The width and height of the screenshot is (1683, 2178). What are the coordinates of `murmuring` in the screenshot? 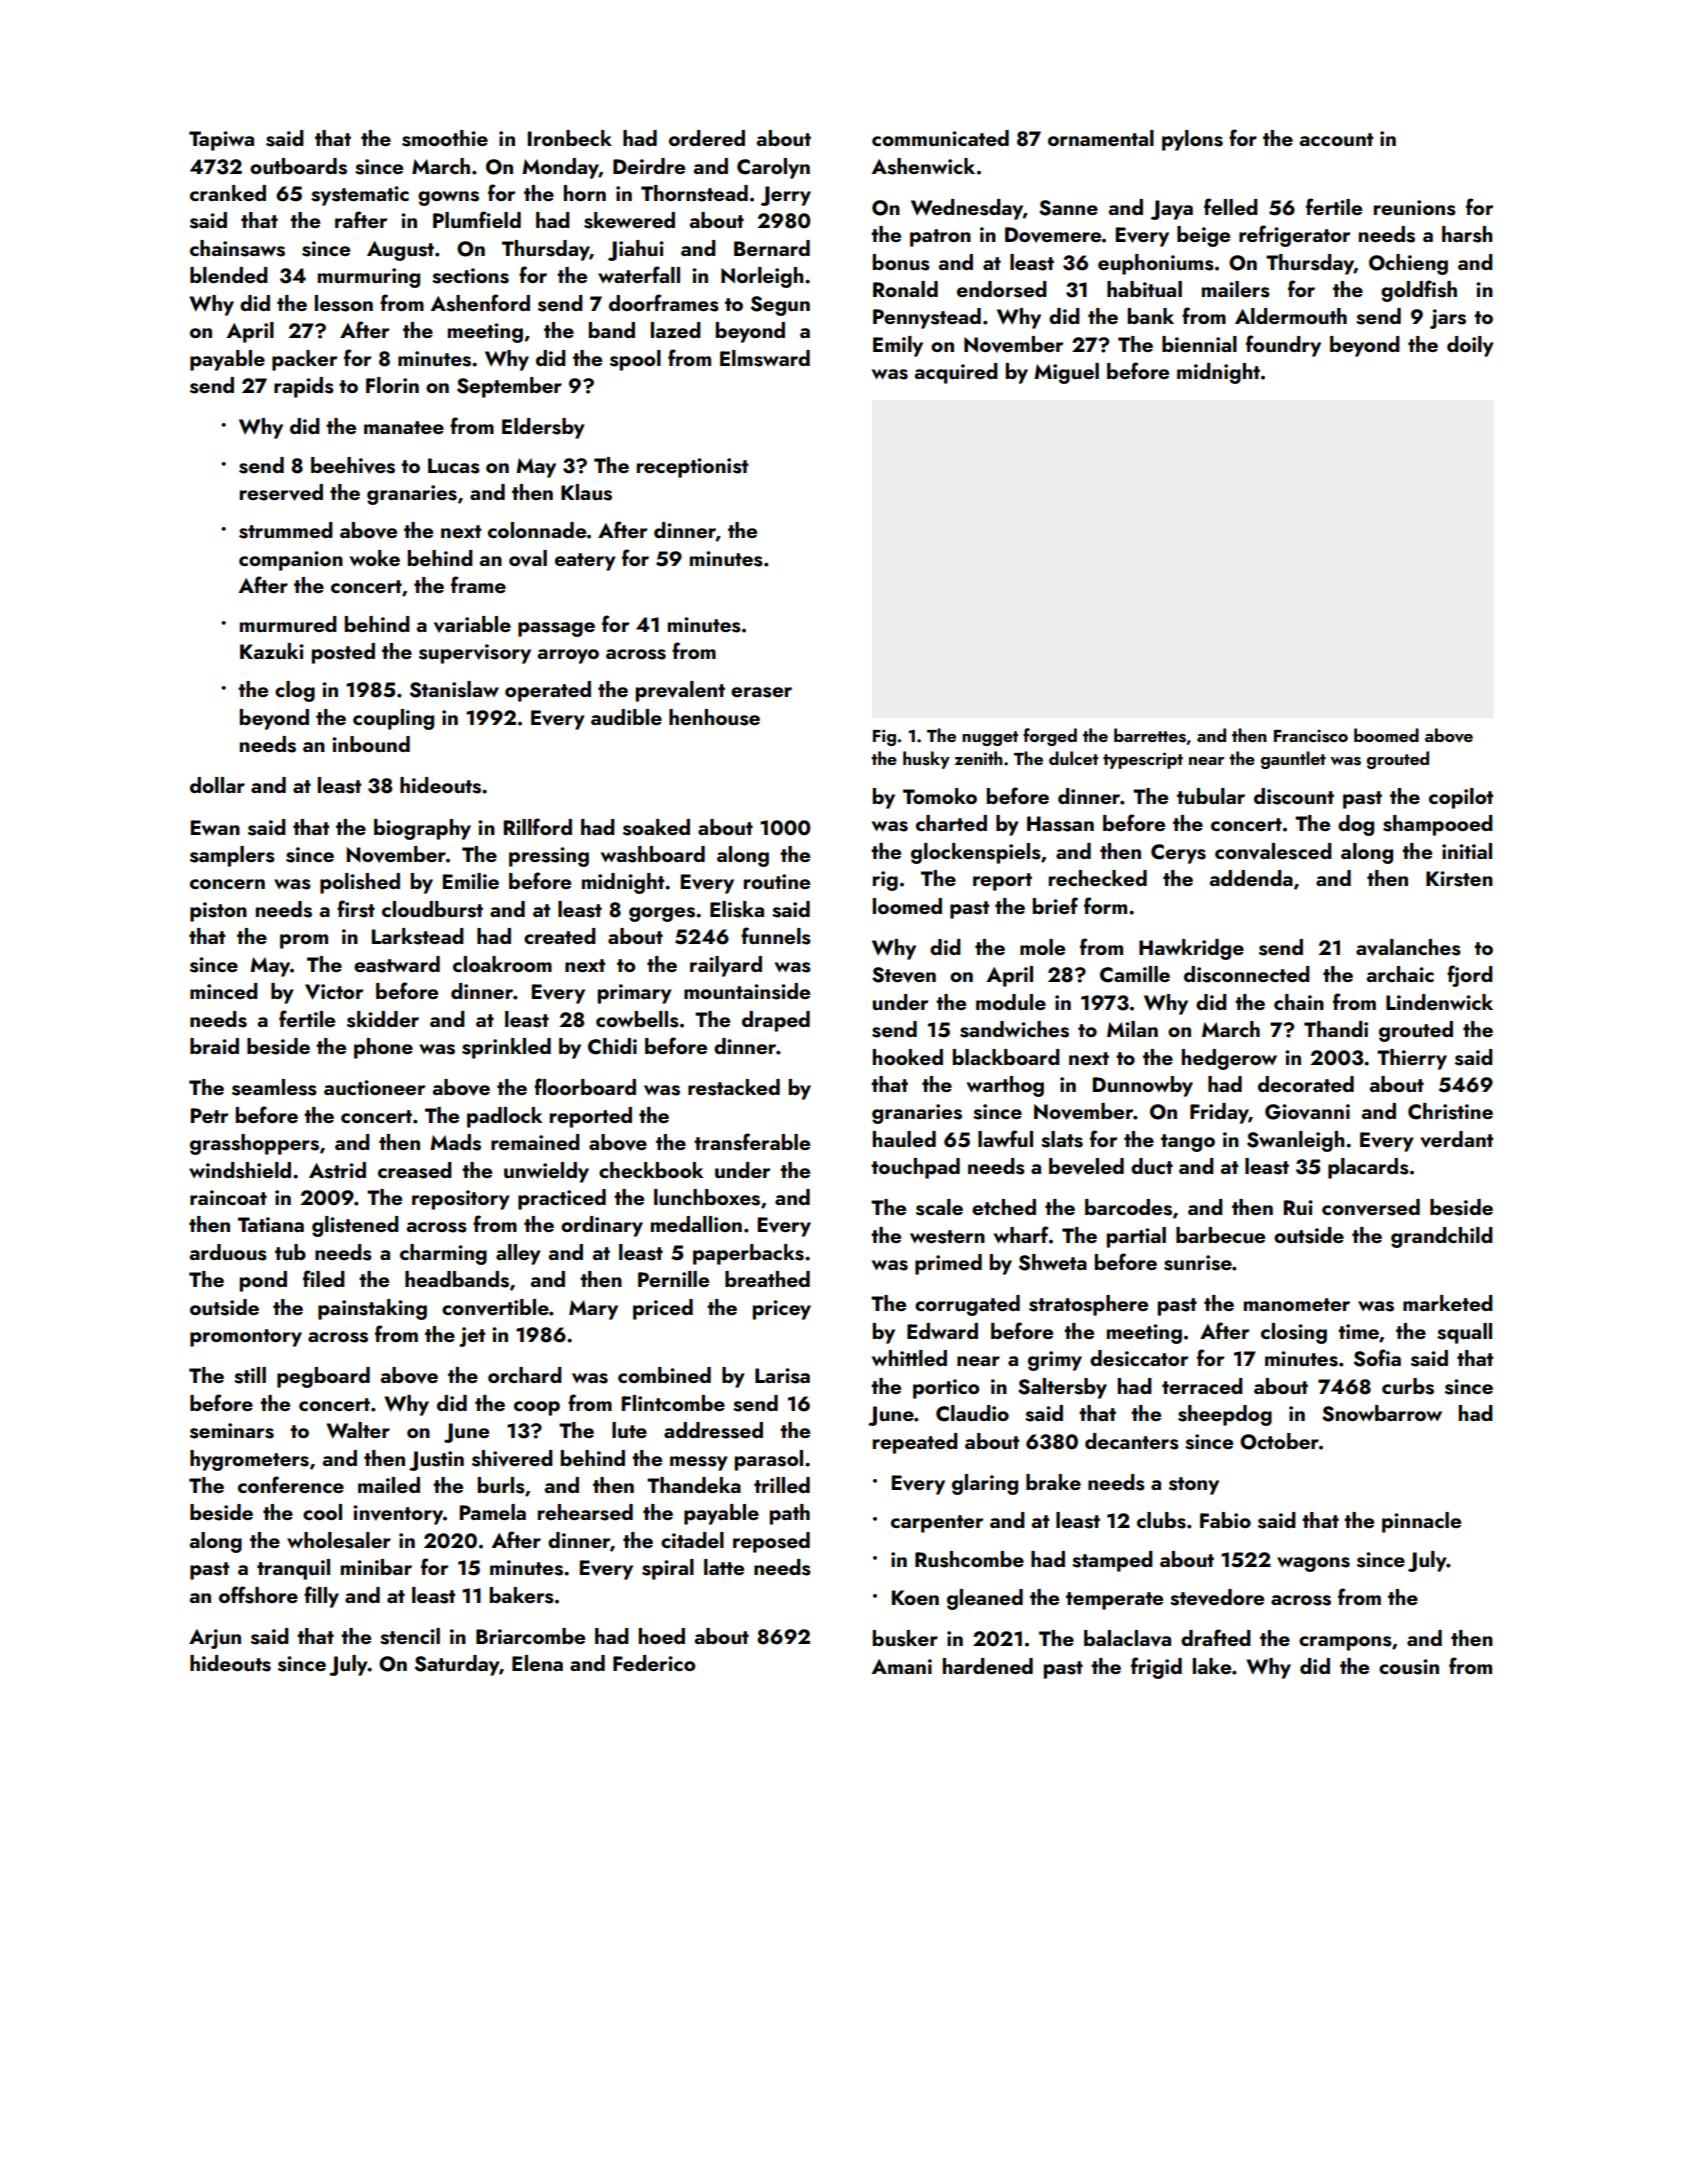 It's located at (369, 278).
